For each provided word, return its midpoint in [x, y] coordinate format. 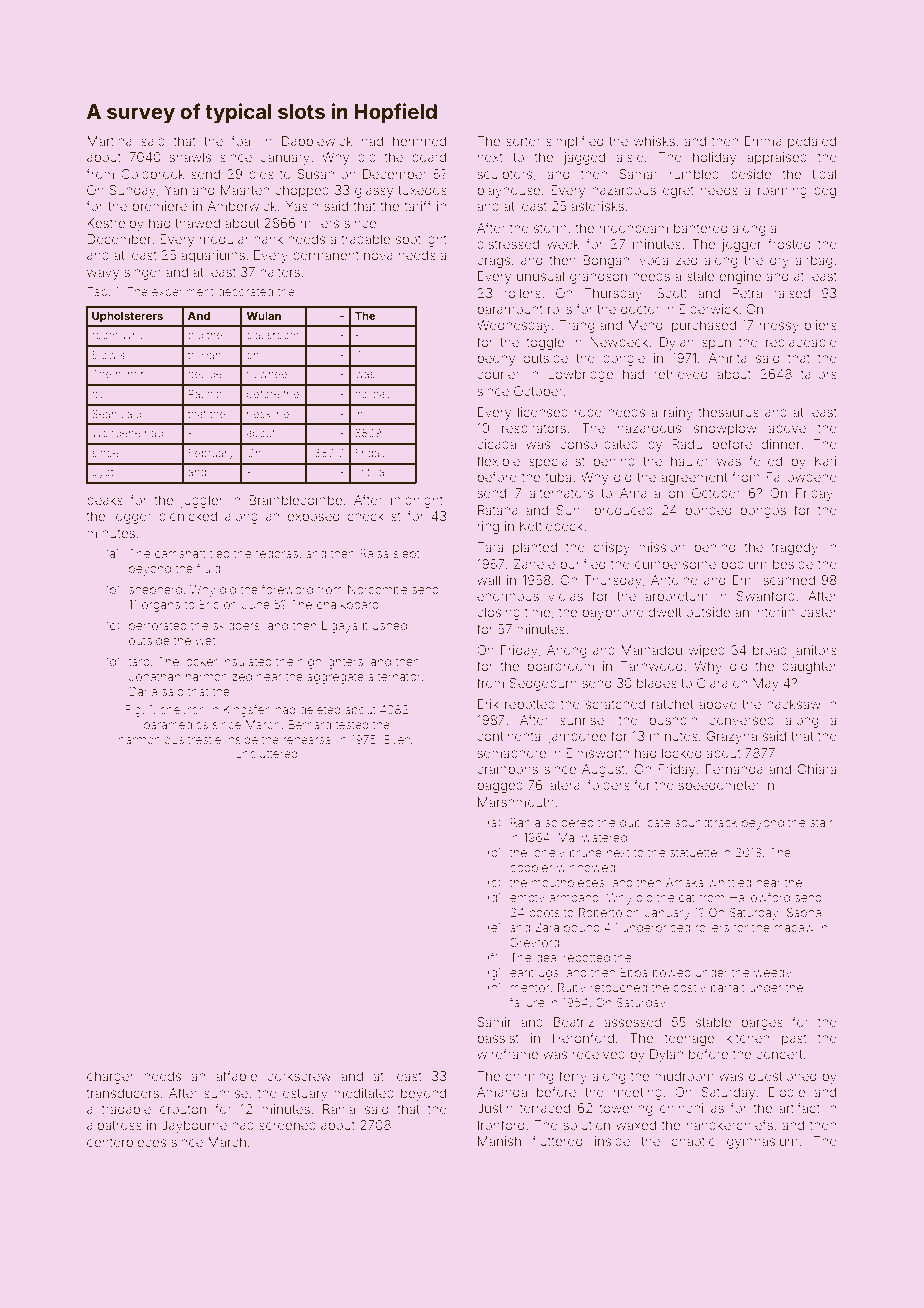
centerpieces [126, 1143]
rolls [560, 309]
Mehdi [647, 325]
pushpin [673, 721]
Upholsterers [127, 317]
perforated [158, 626]
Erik [488, 704]
